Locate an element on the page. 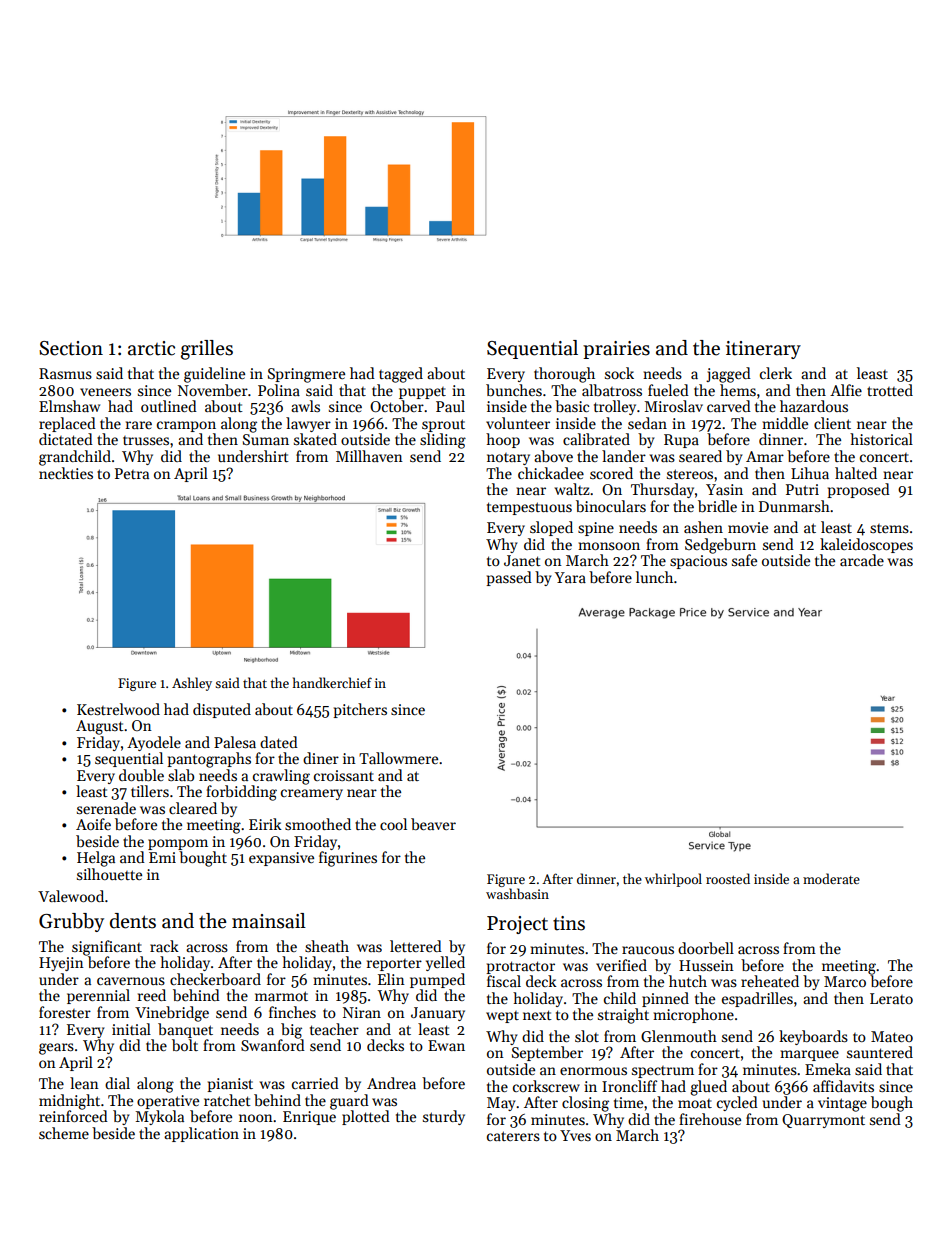 Image resolution: width=952 pixels, height=1233 pixels. roosted is located at coordinates (728, 878).
